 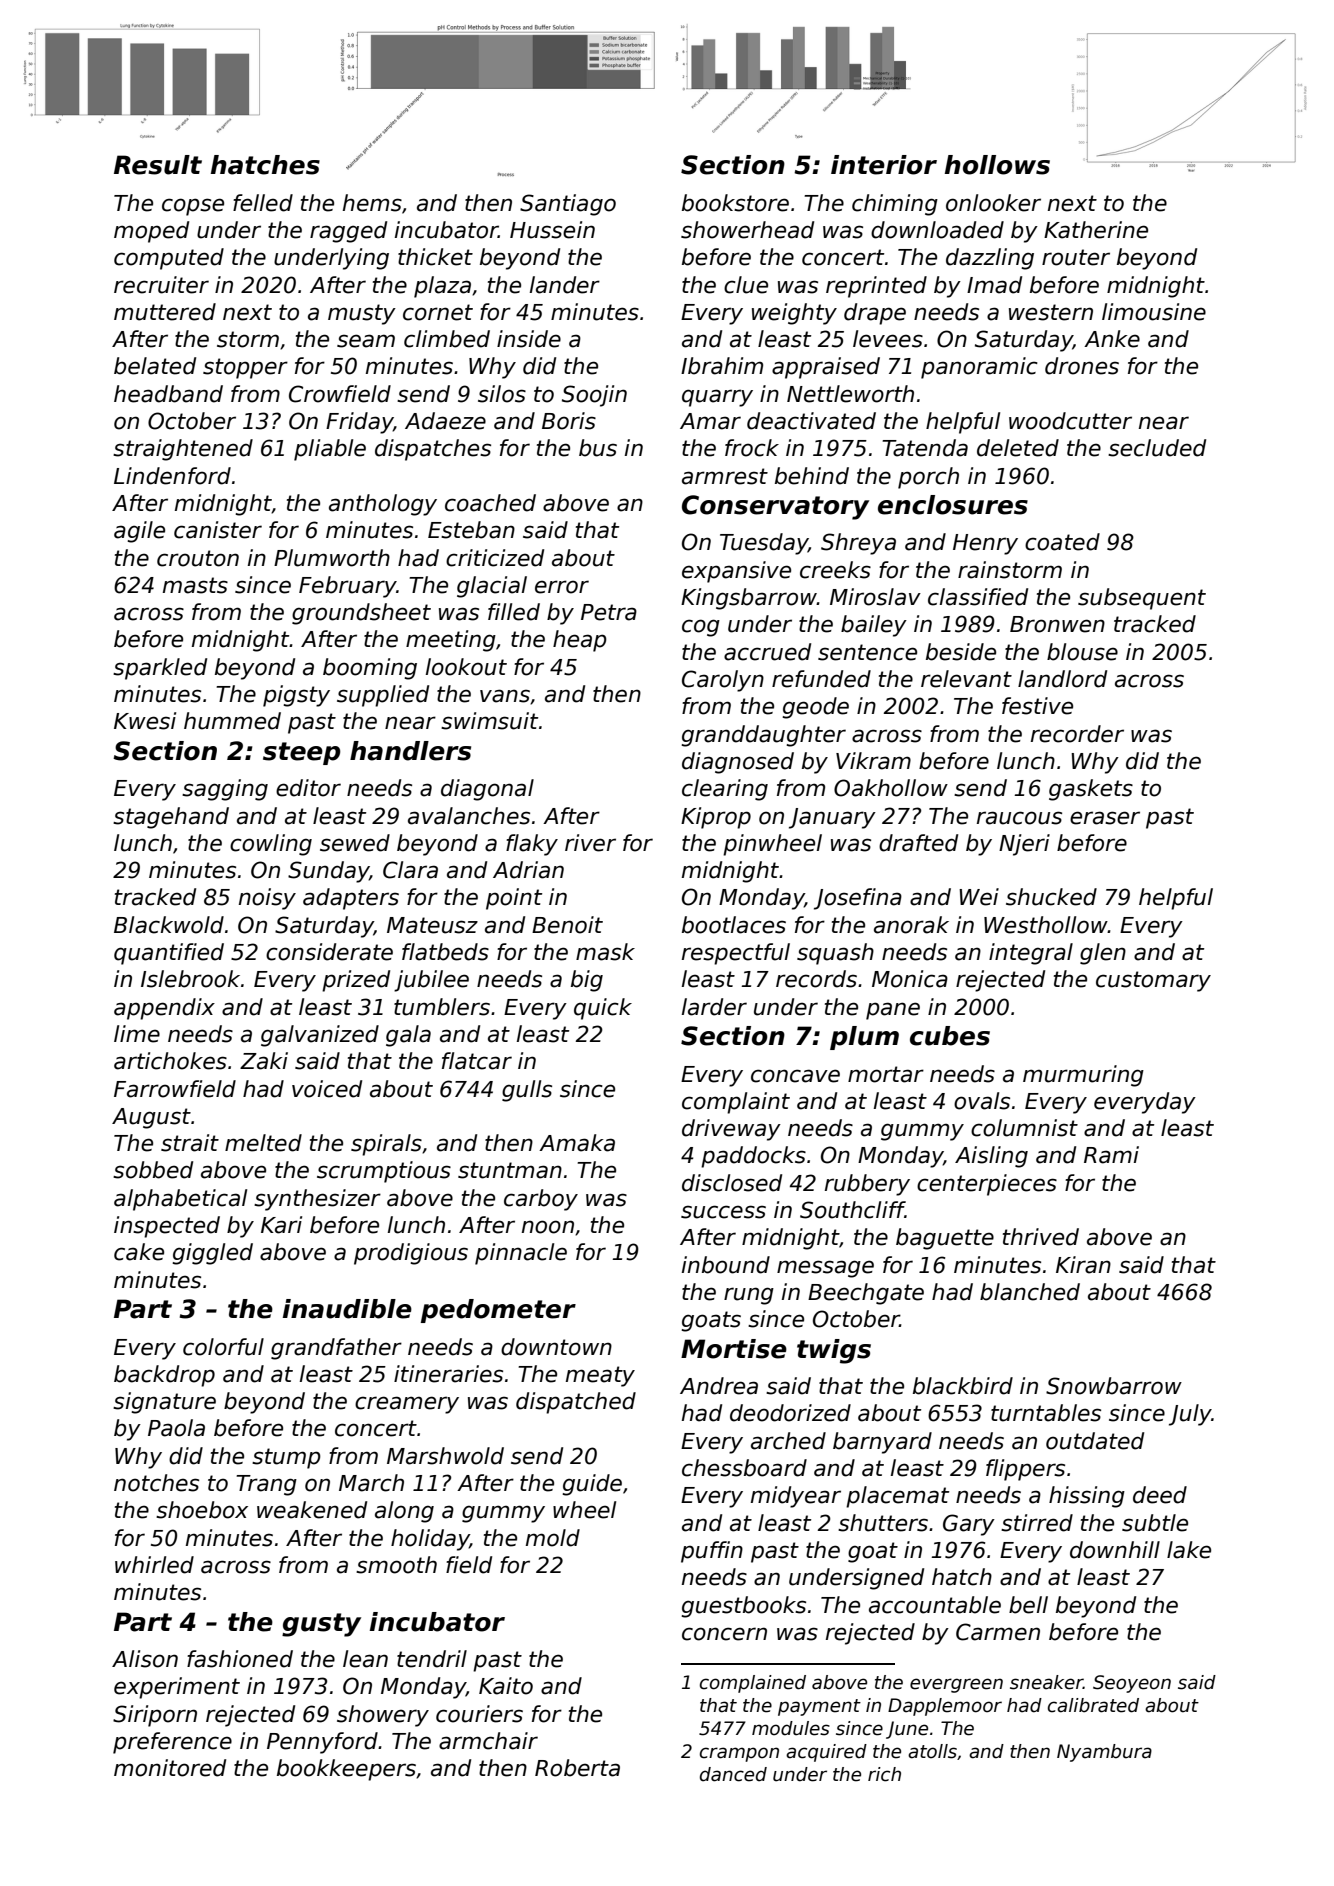 I want to click on router, so click(x=1076, y=257).
